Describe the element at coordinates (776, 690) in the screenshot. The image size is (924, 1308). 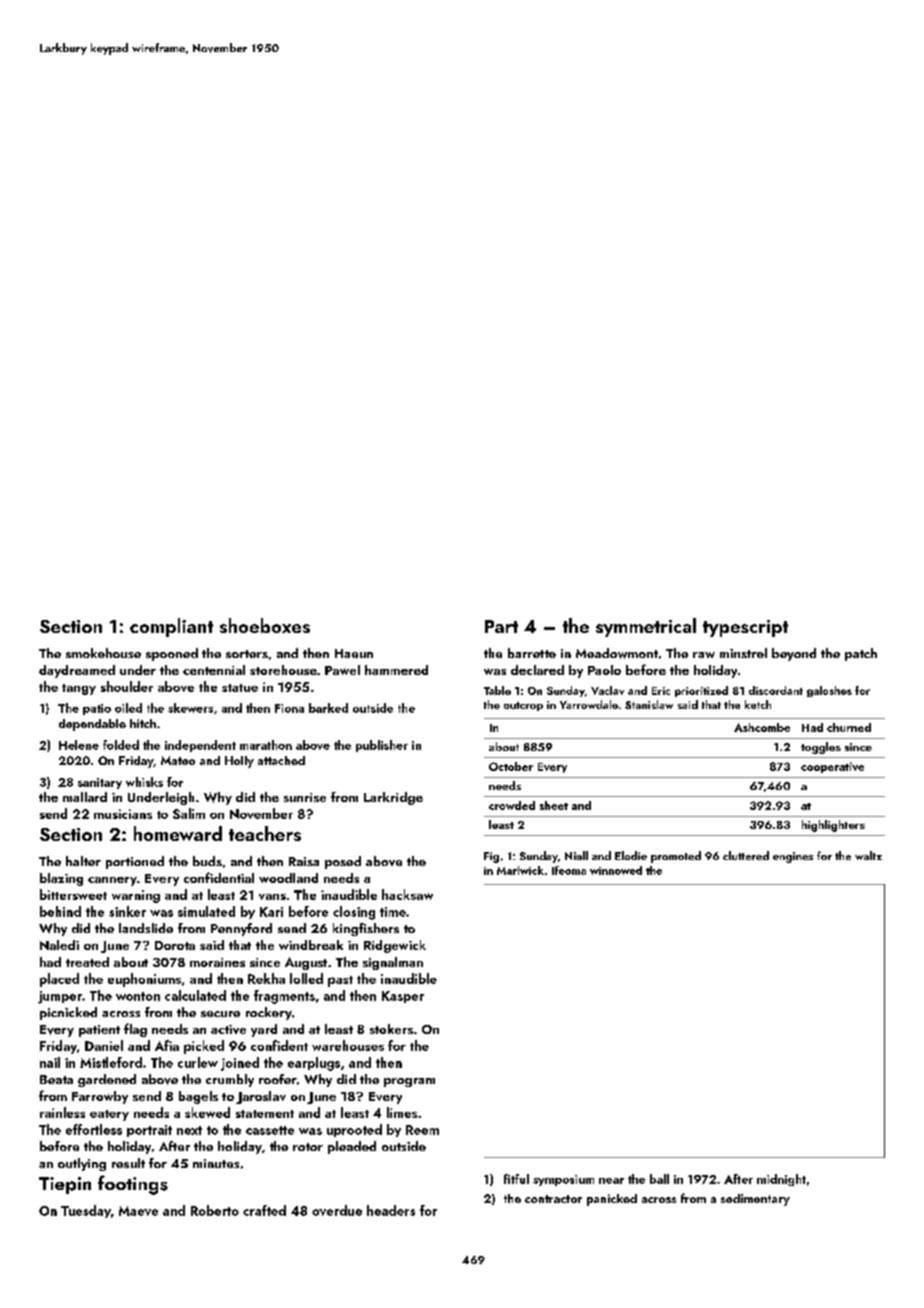
I see `discordant` at that location.
